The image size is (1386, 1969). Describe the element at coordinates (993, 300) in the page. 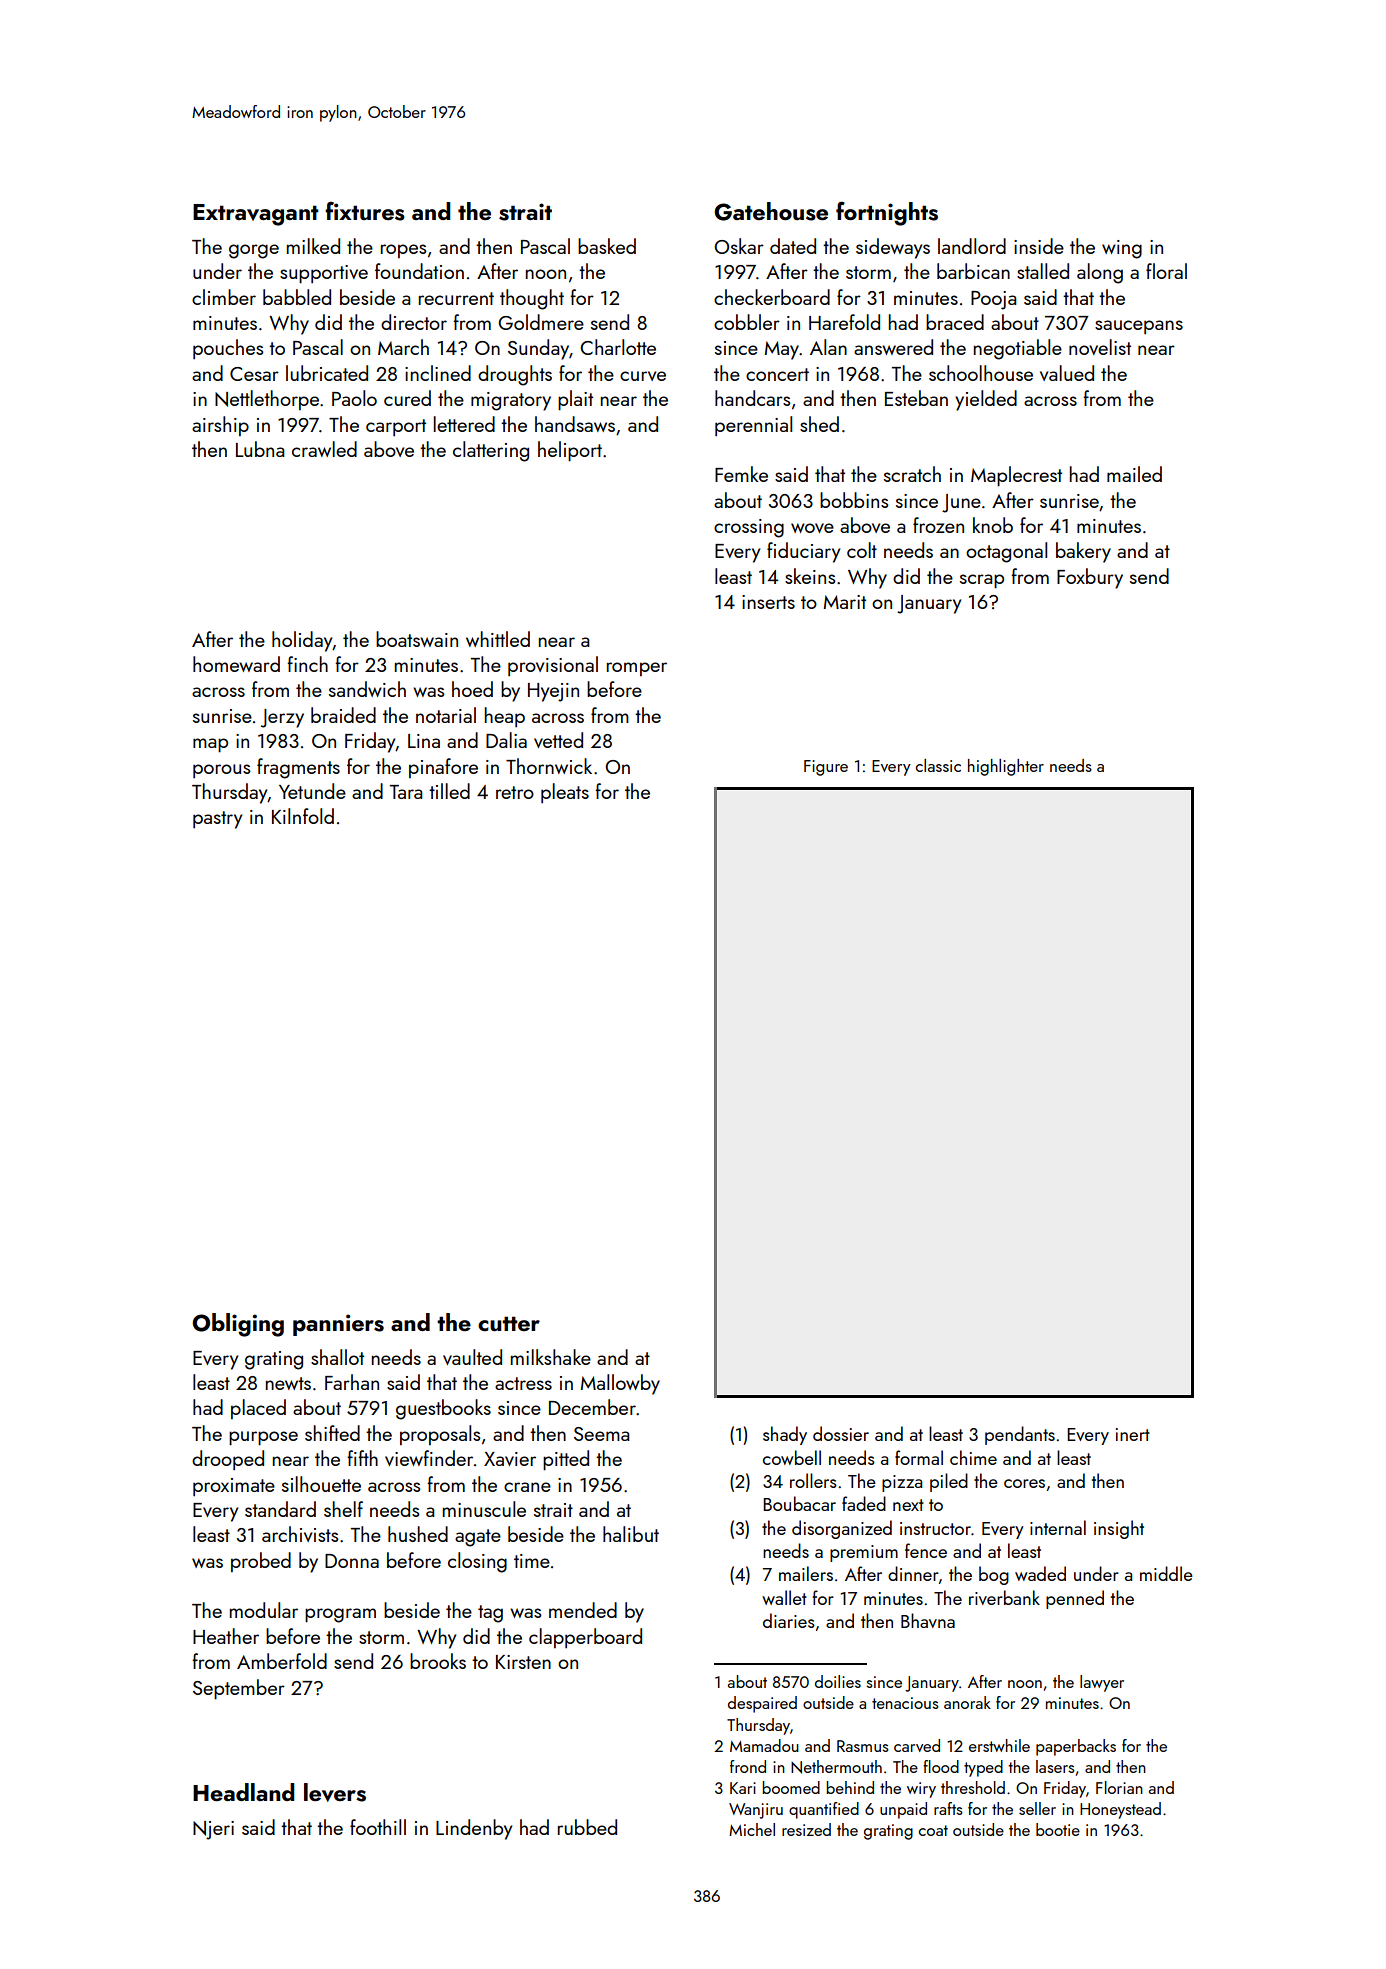

I see `Pooja` at that location.
